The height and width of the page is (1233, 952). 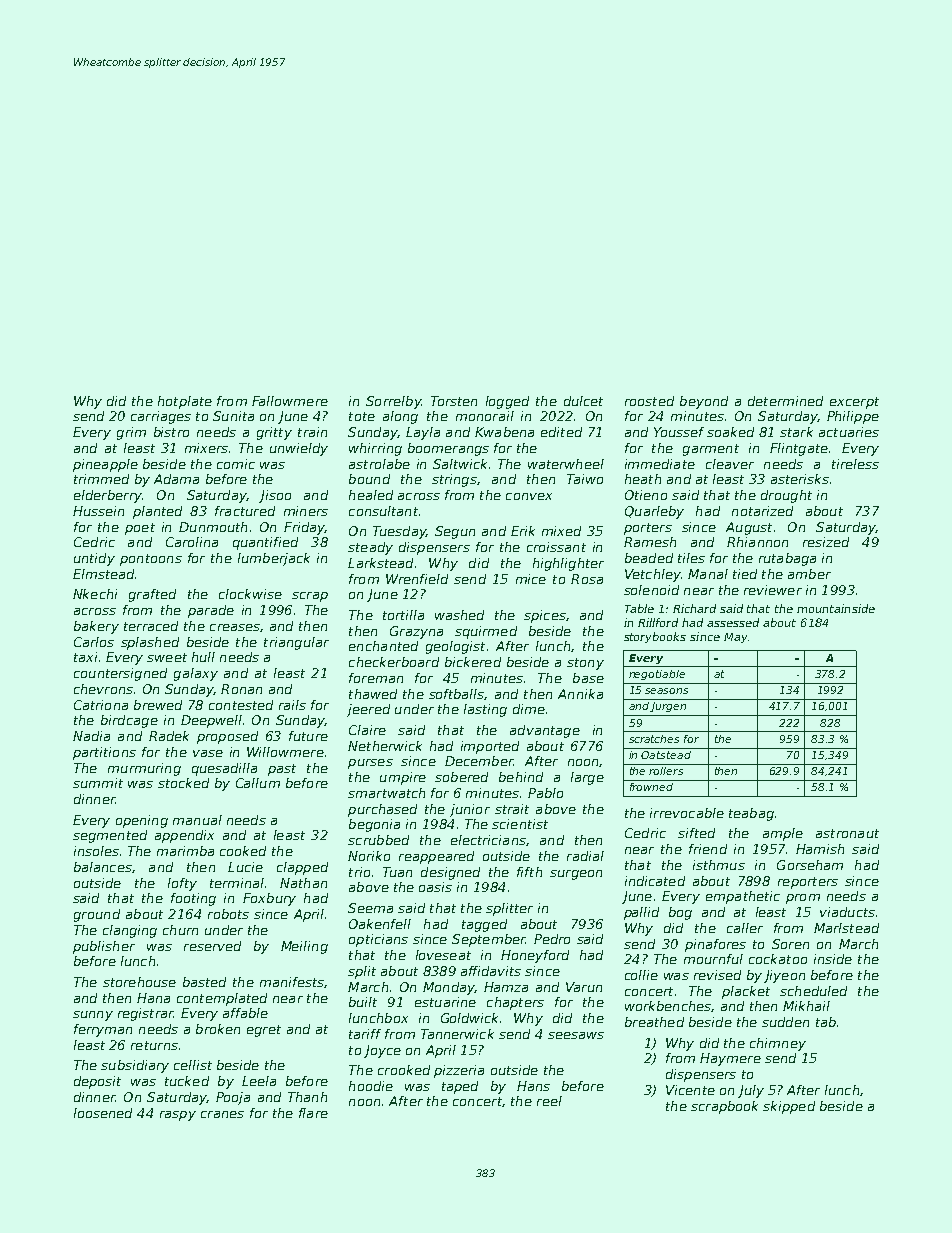 I want to click on irrevocable, so click(x=687, y=813).
